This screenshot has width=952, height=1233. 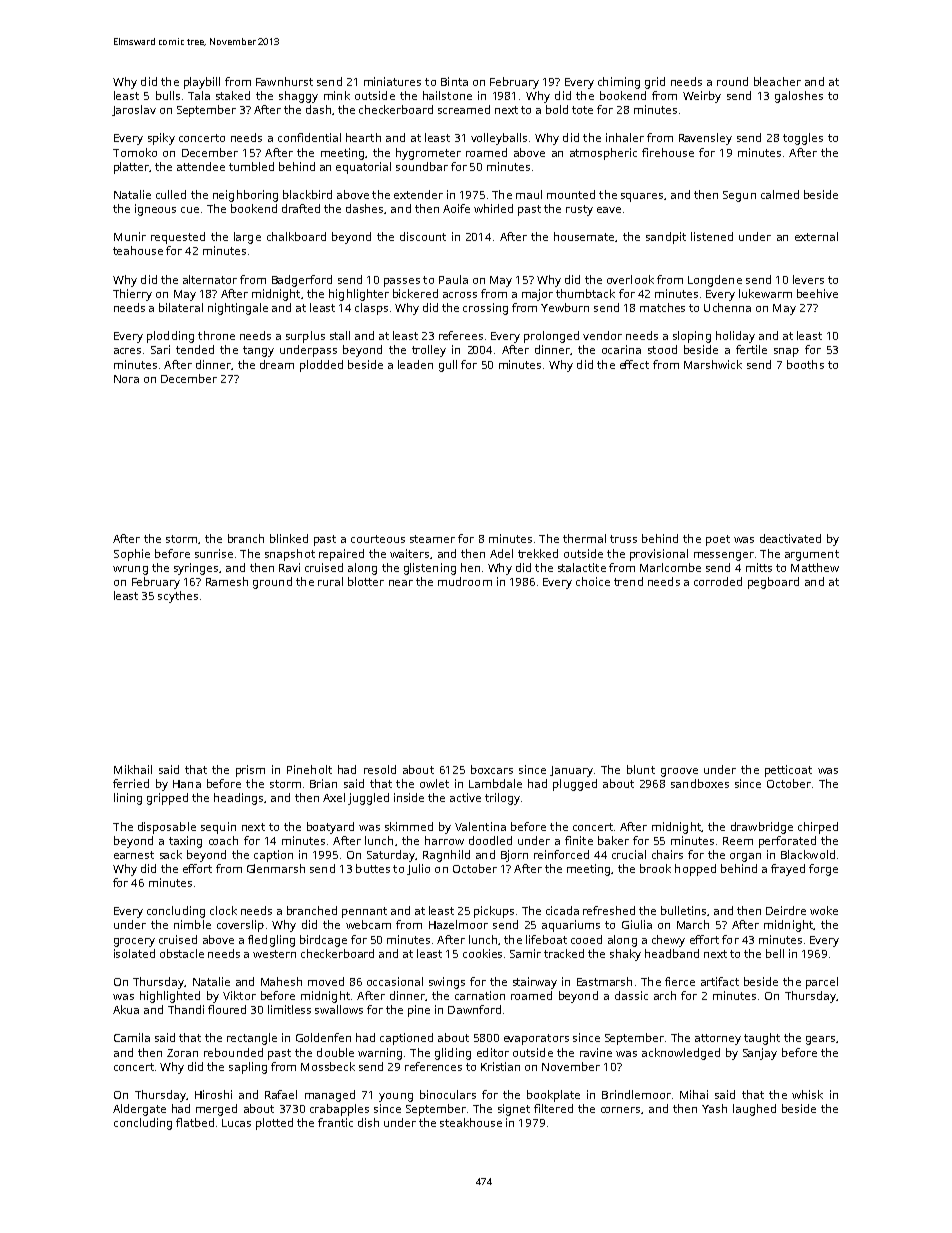 I want to click on steakhouse, so click(x=471, y=1122).
